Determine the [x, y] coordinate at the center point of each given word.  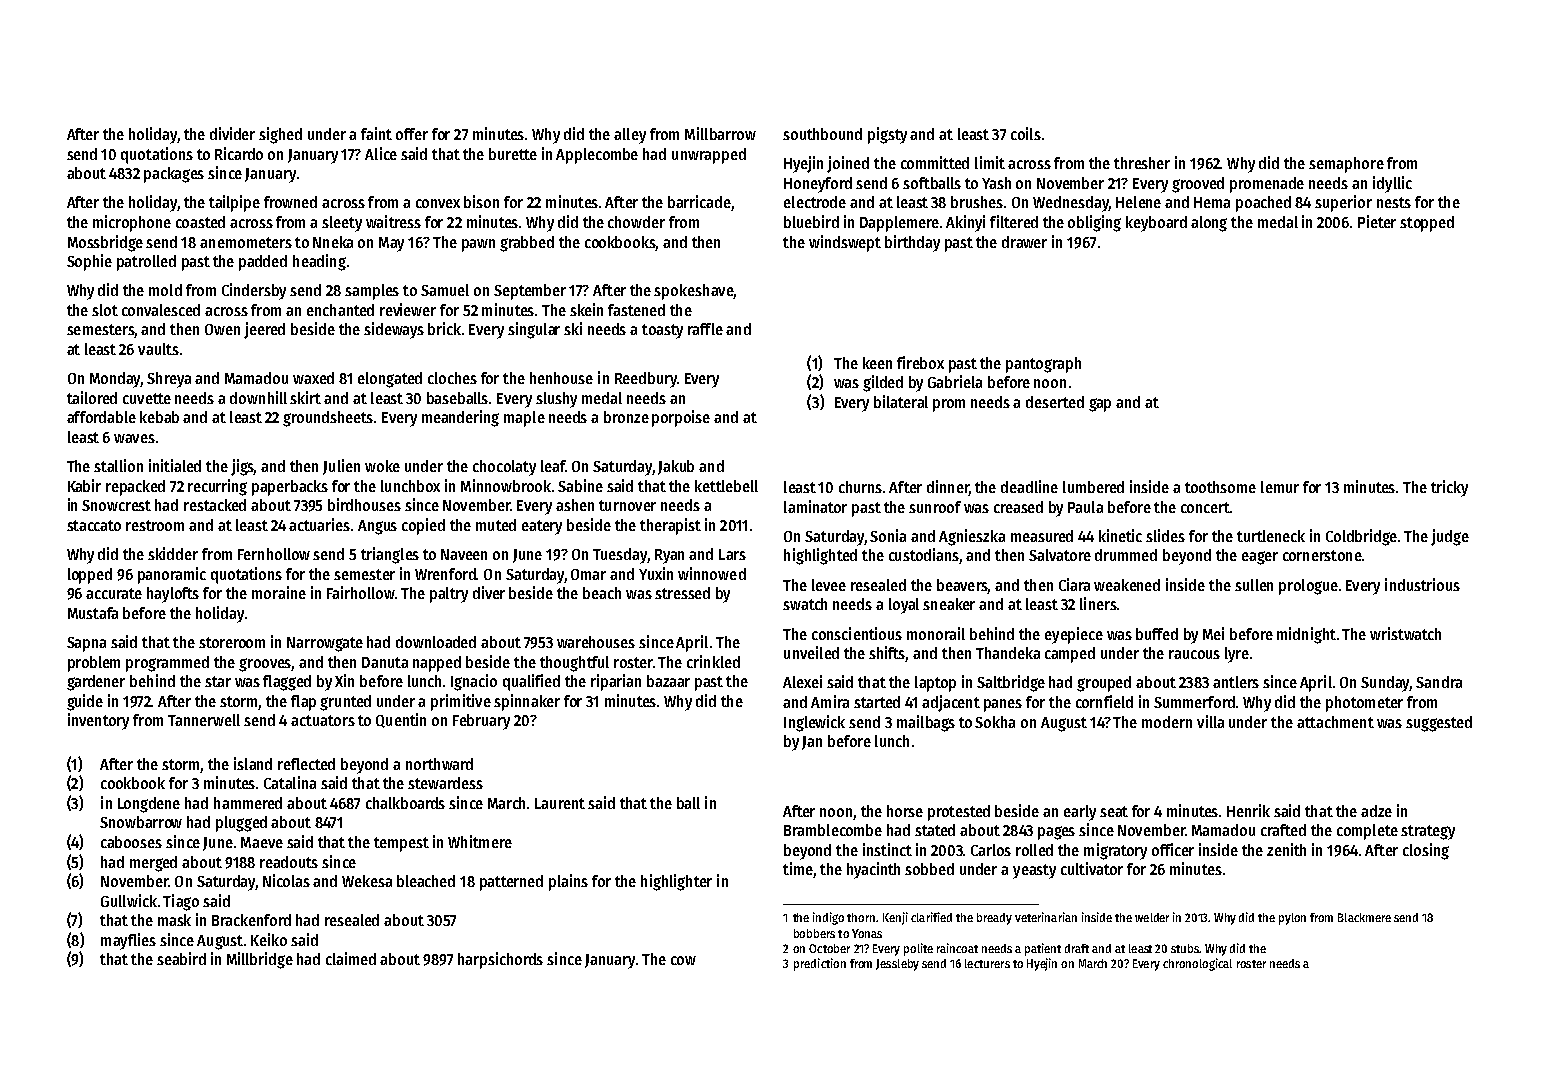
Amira [830, 701]
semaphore [1346, 165]
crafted [1283, 830]
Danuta [385, 662]
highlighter [676, 882]
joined [848, 164]
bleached [426, 881]
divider [232, 133]
